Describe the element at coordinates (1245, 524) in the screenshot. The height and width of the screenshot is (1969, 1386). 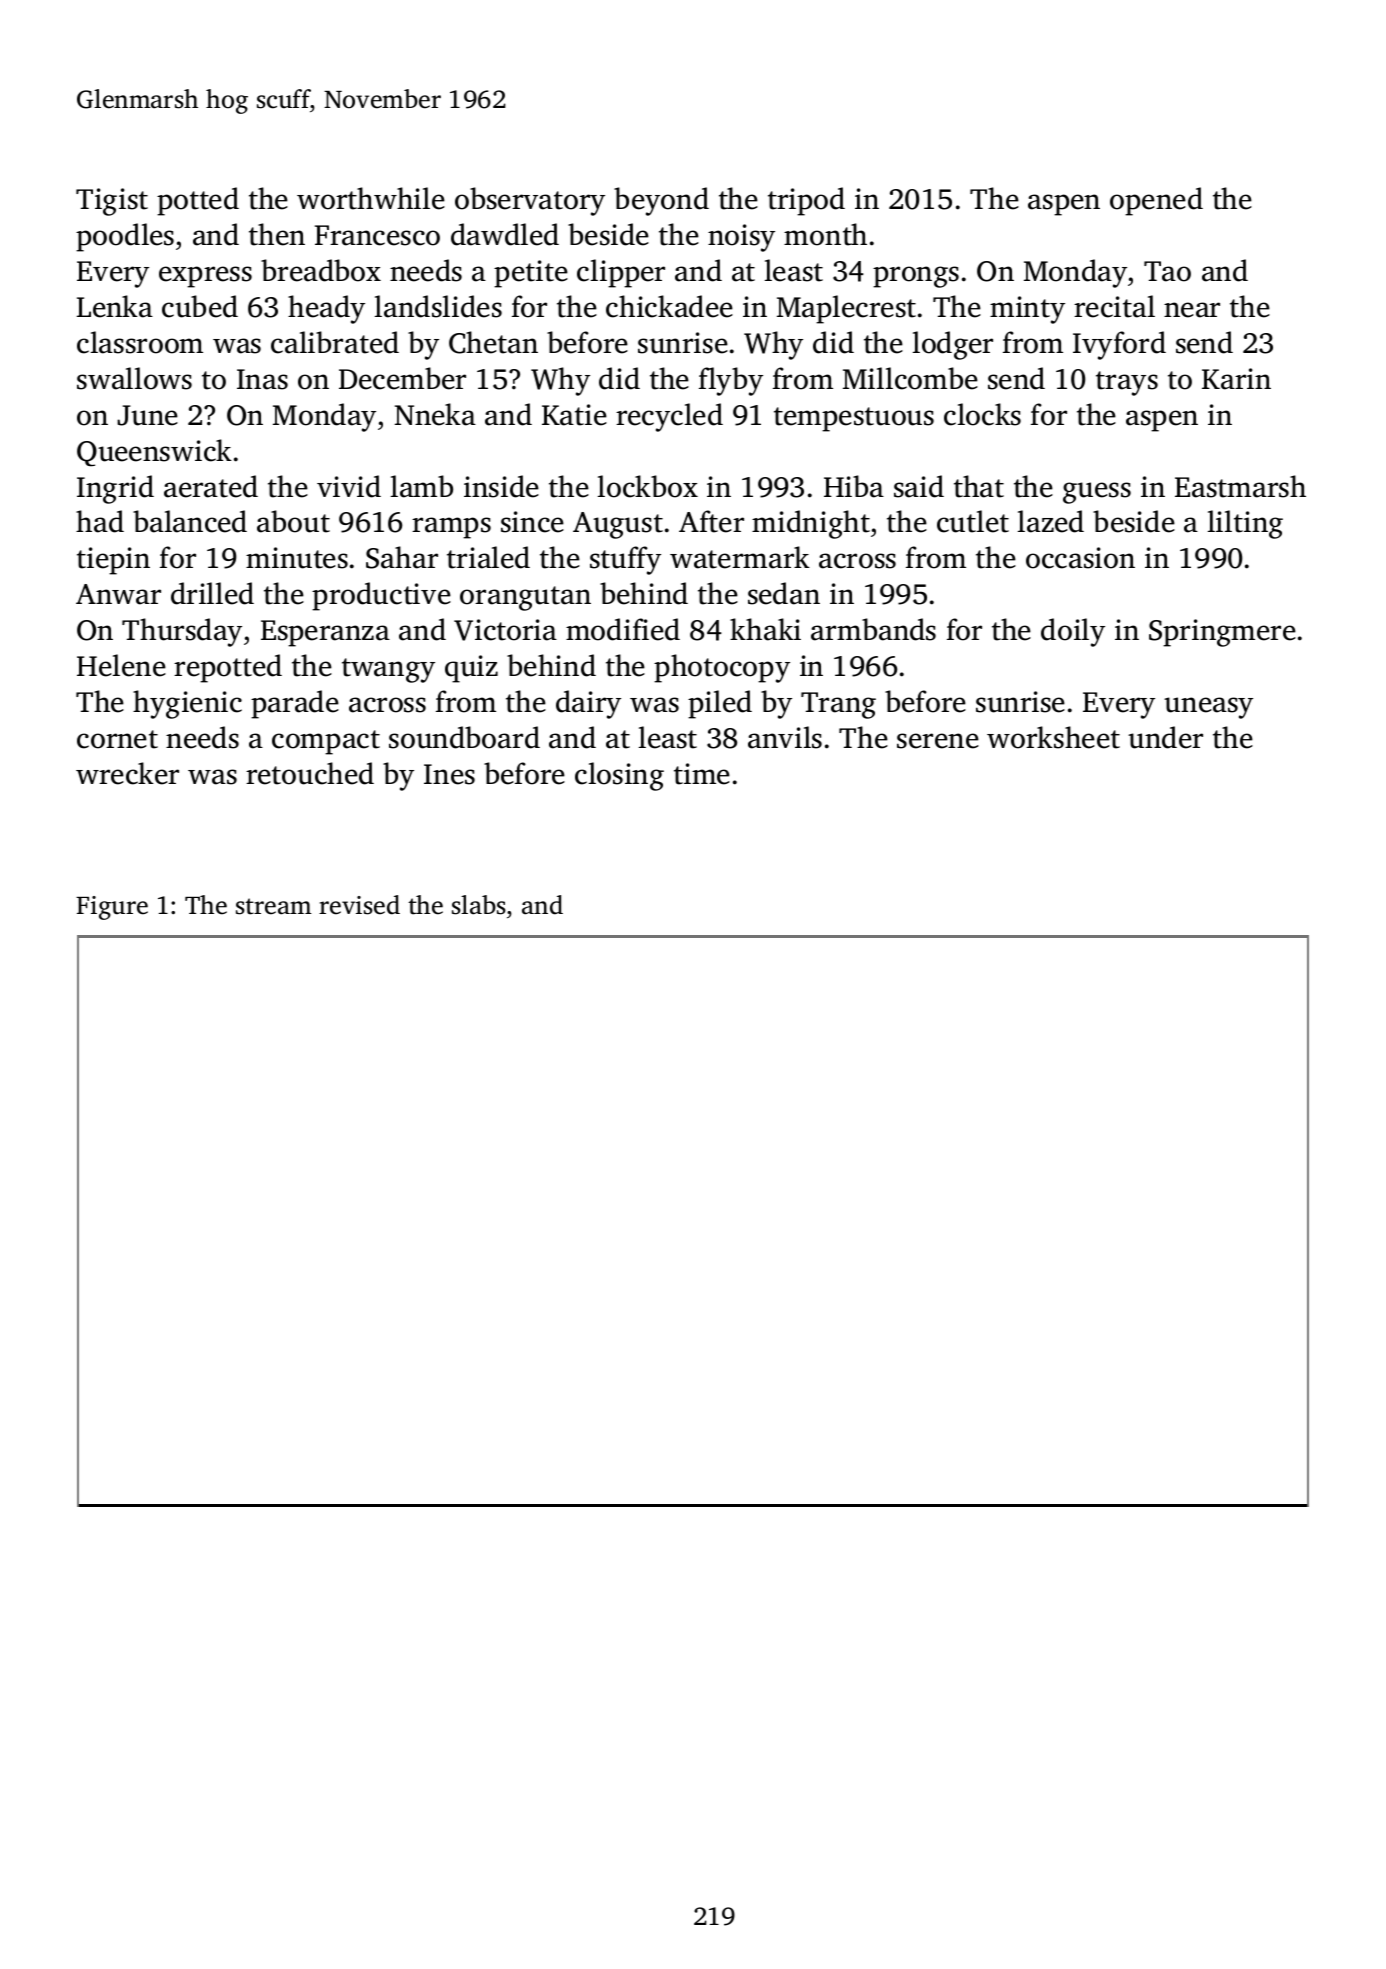
I see `lilting` at that location.
